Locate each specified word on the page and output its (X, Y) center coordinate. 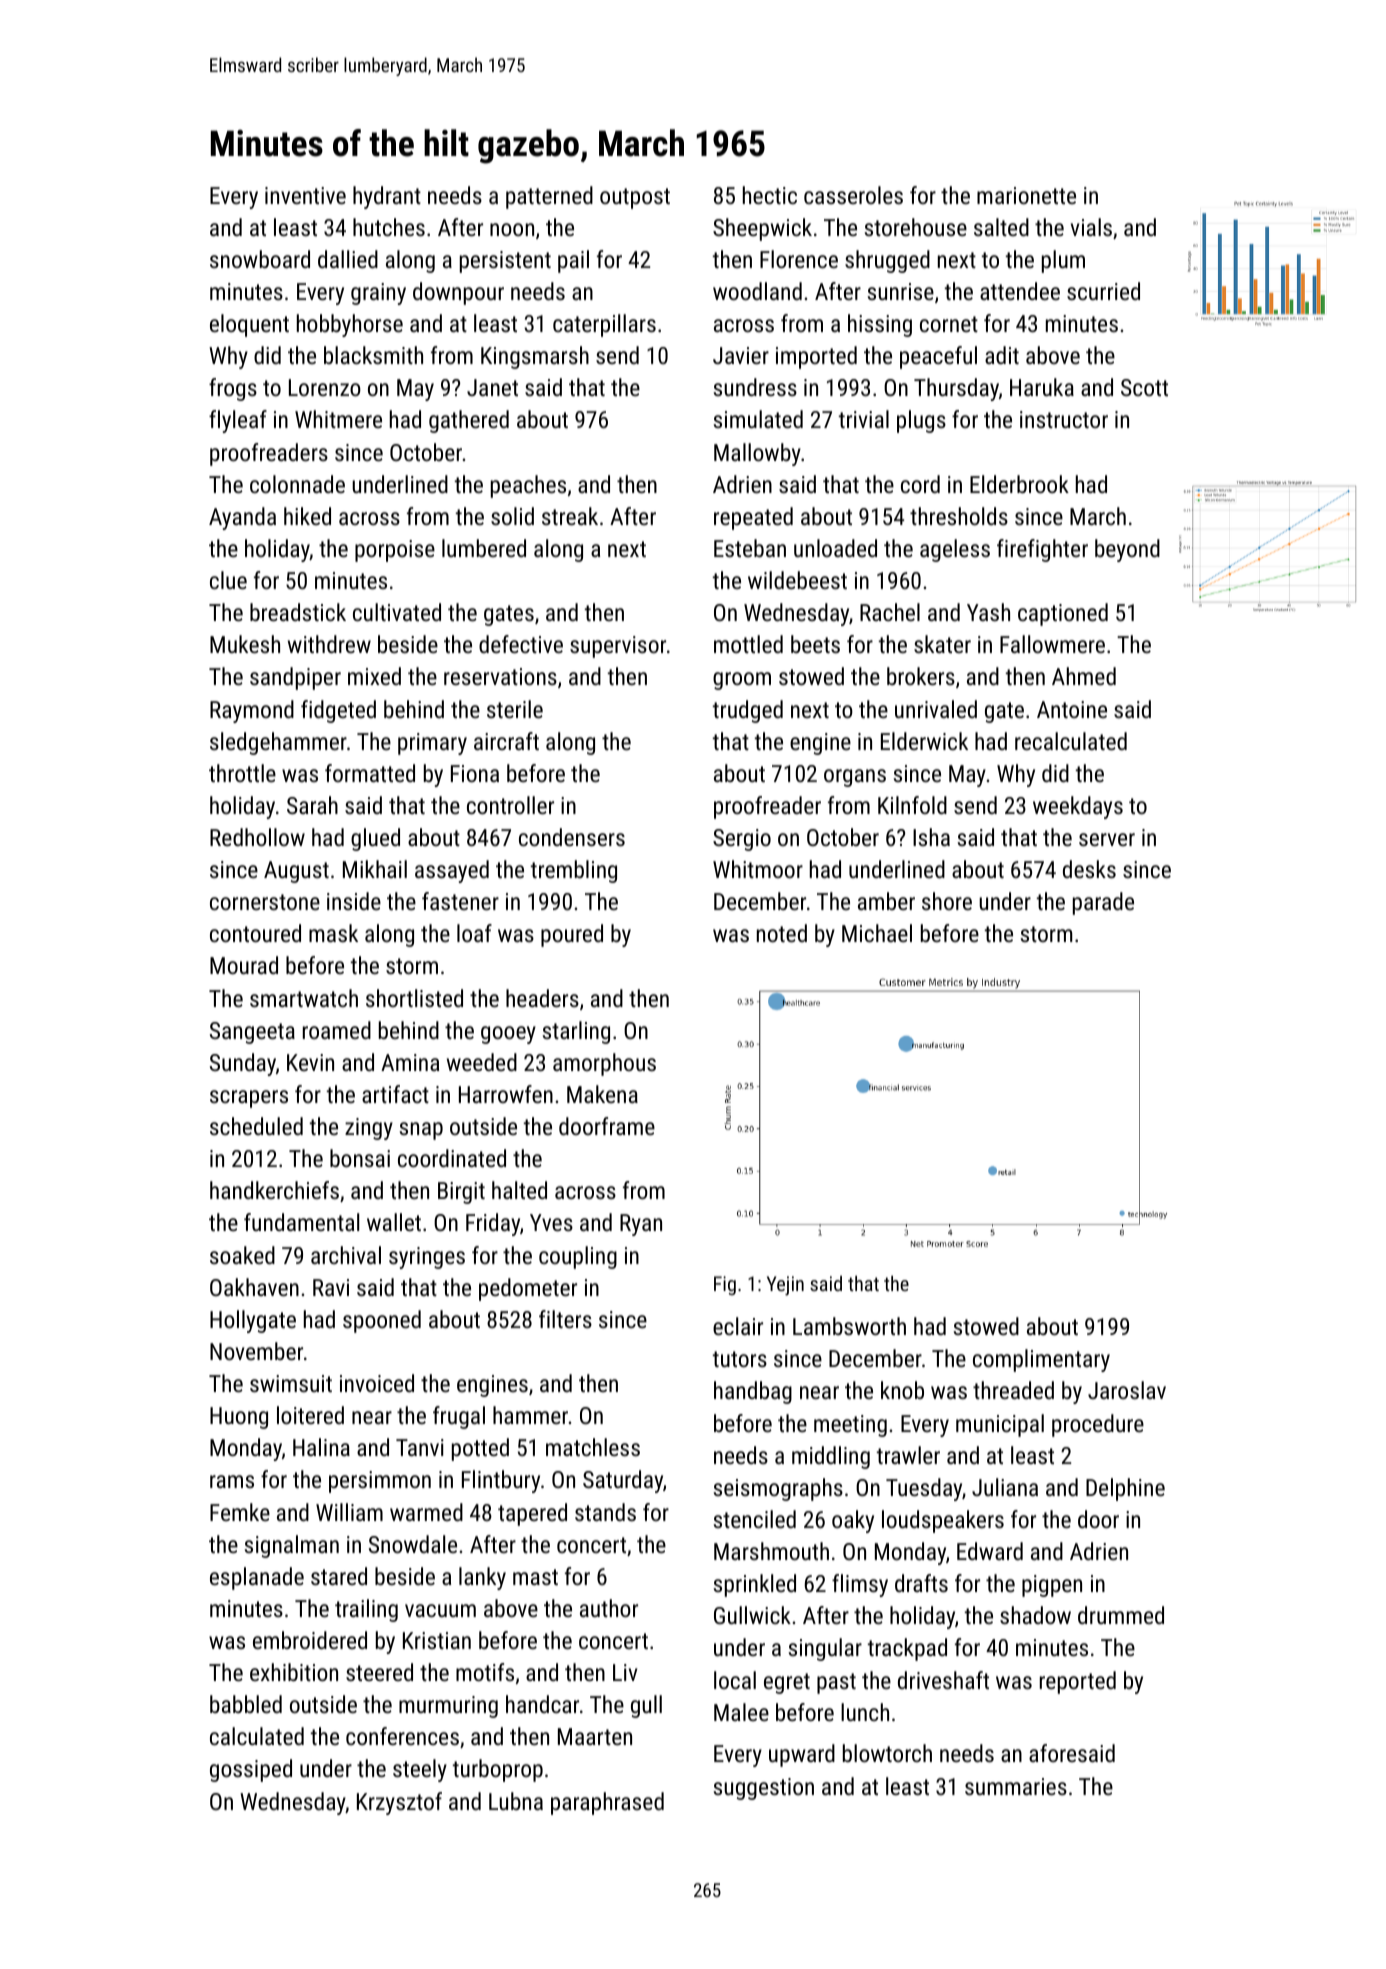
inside (354, 901)
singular (825, 1649)
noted (782, 933)
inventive (305, 195)
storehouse (916, 227)
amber (886, 901)
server (1107, 839)
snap (421, 1131)
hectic (770, 195)
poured (572, 935)
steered (379, 1672)
